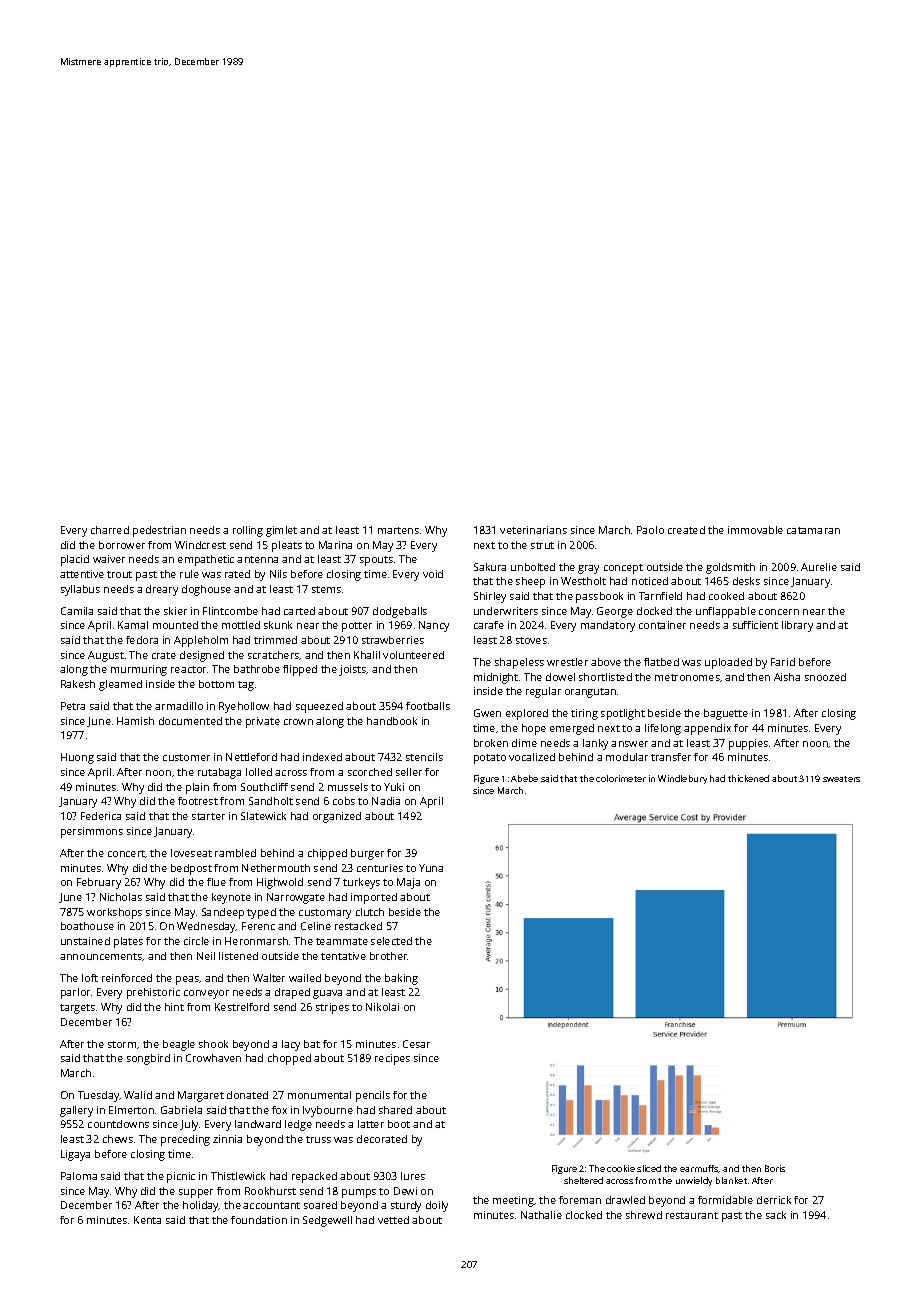  I want to click on prehistoric, so click(153, 993).
